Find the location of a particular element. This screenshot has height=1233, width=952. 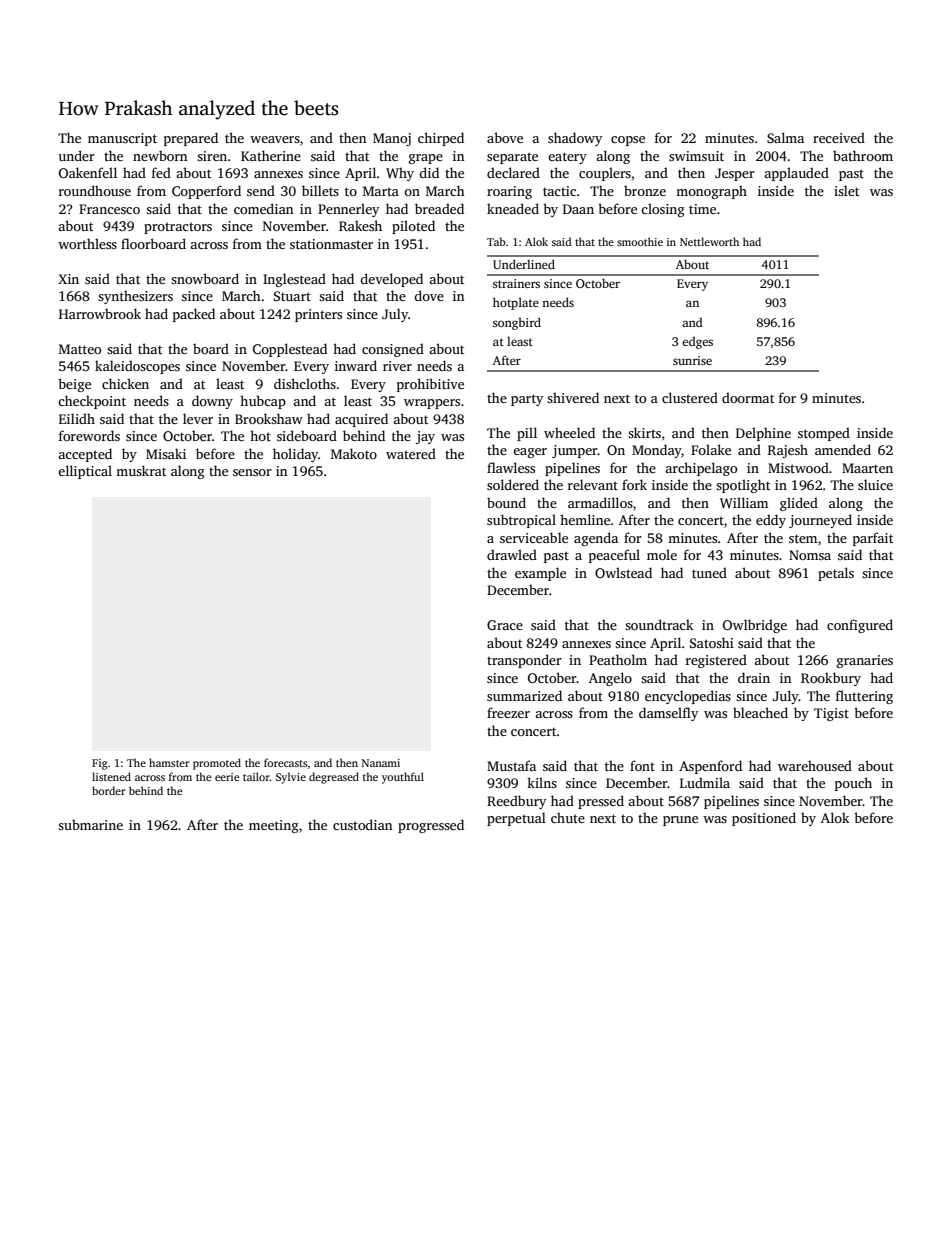

Xin is located at coordinates (68, 279).
